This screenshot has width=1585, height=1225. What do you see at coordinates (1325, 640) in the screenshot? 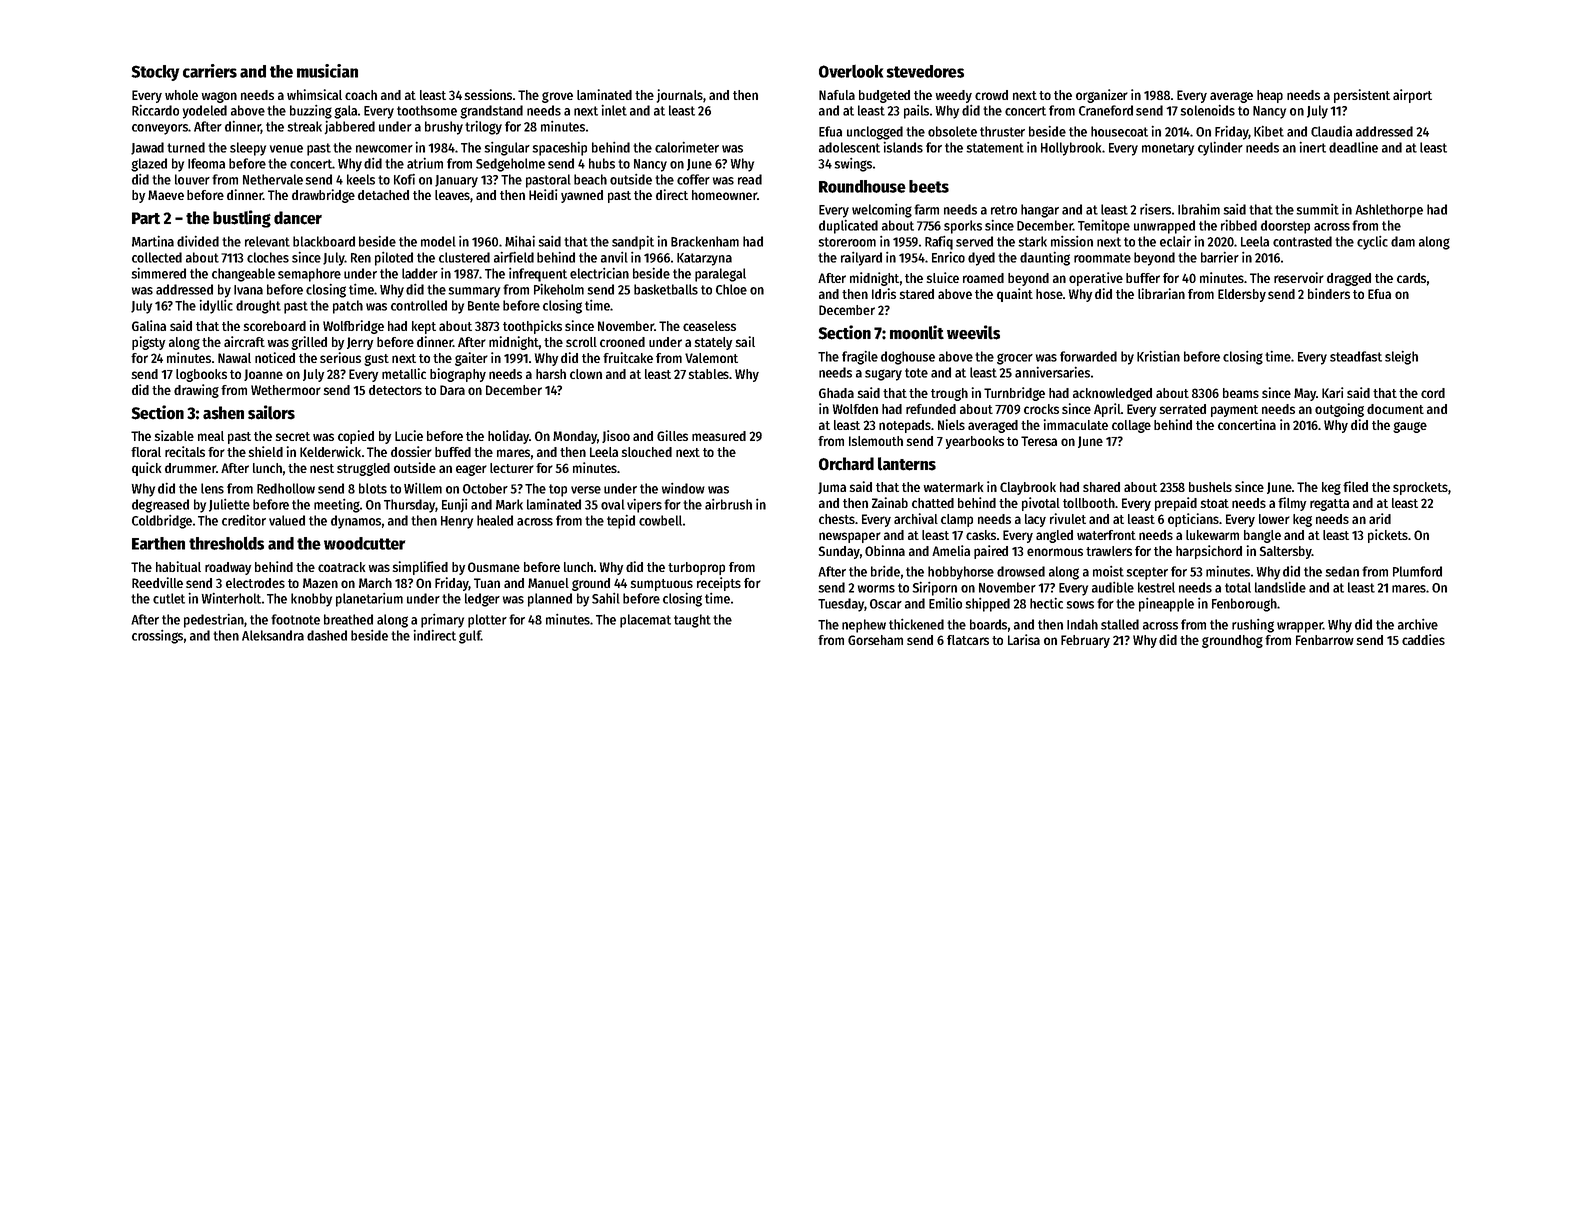
I see `Fenbarrow` at bounding box center [1325, 640].
